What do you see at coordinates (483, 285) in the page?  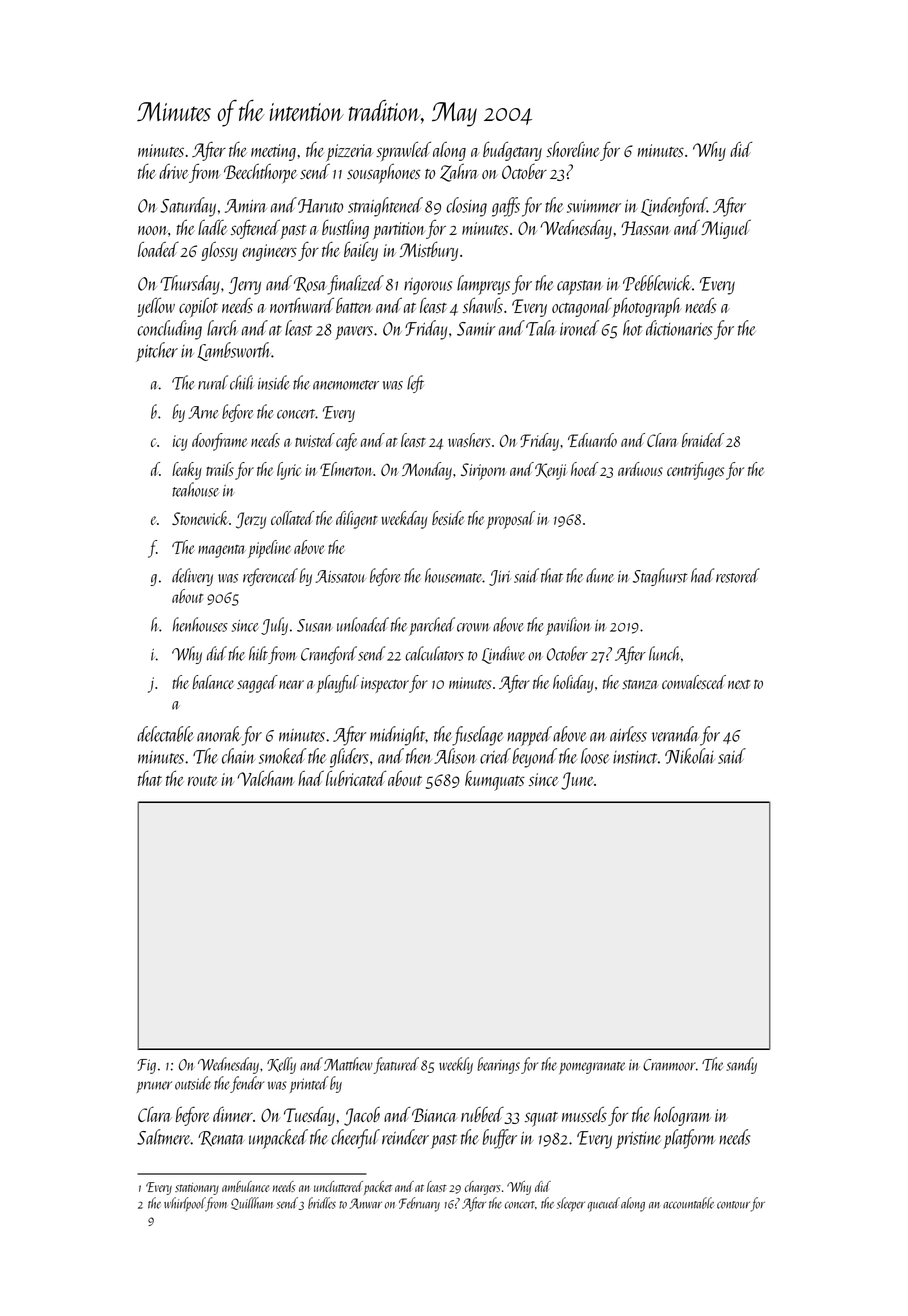 I see `lampreys` at bounding box center [483, 285].
